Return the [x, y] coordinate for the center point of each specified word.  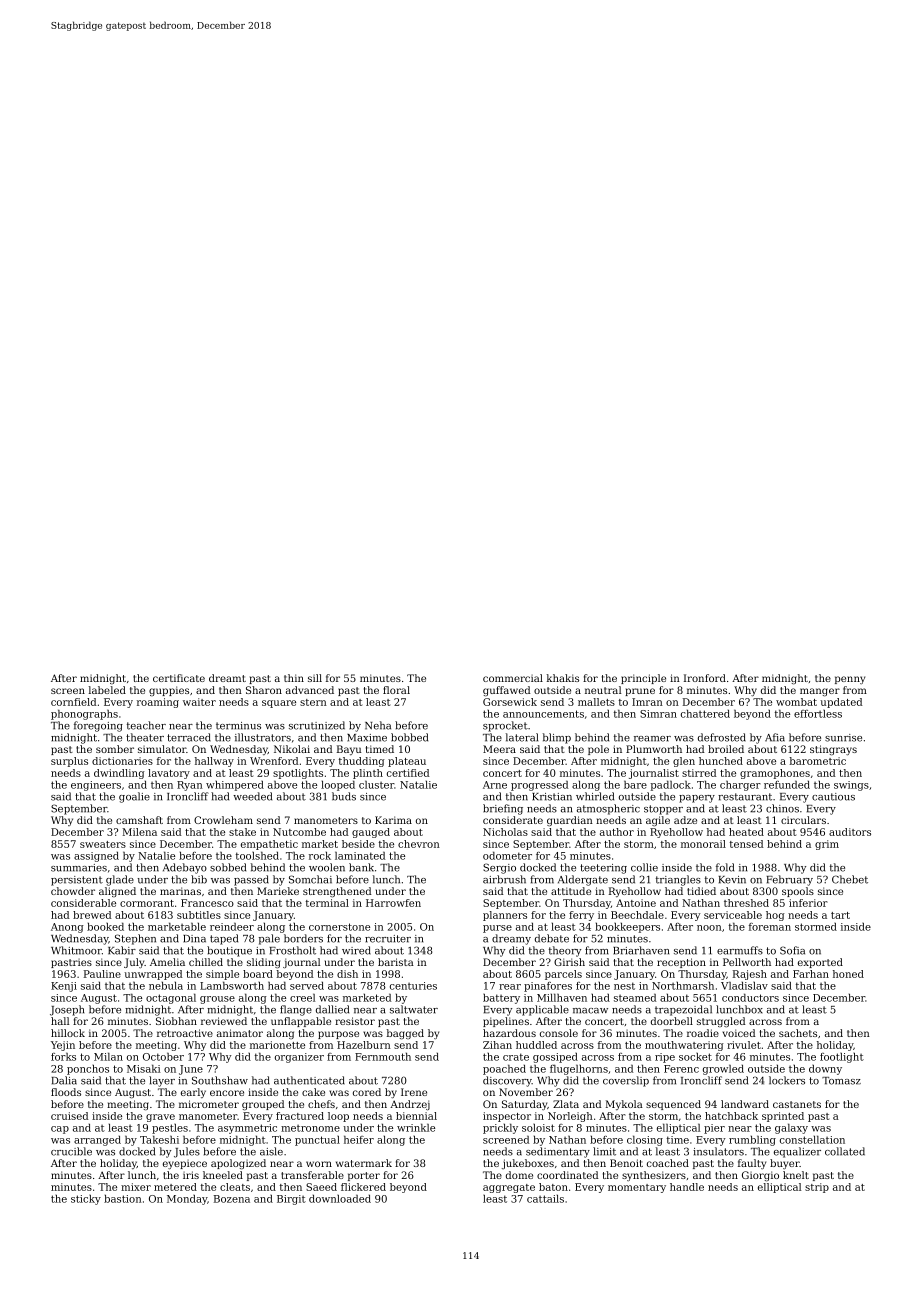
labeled [107, 690]
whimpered [235, 786]
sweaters [103, 844]
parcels [563, 975]
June [191, 1070]
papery [697, 799]
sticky [86, 1200]
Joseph [67, 1010]
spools [798, 892]
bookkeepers [627, 927]
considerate [513, 820]
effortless [818, 714]
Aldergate [583, 880]
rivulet [744, 1045]
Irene [414, 1092]
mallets [596, 702]
